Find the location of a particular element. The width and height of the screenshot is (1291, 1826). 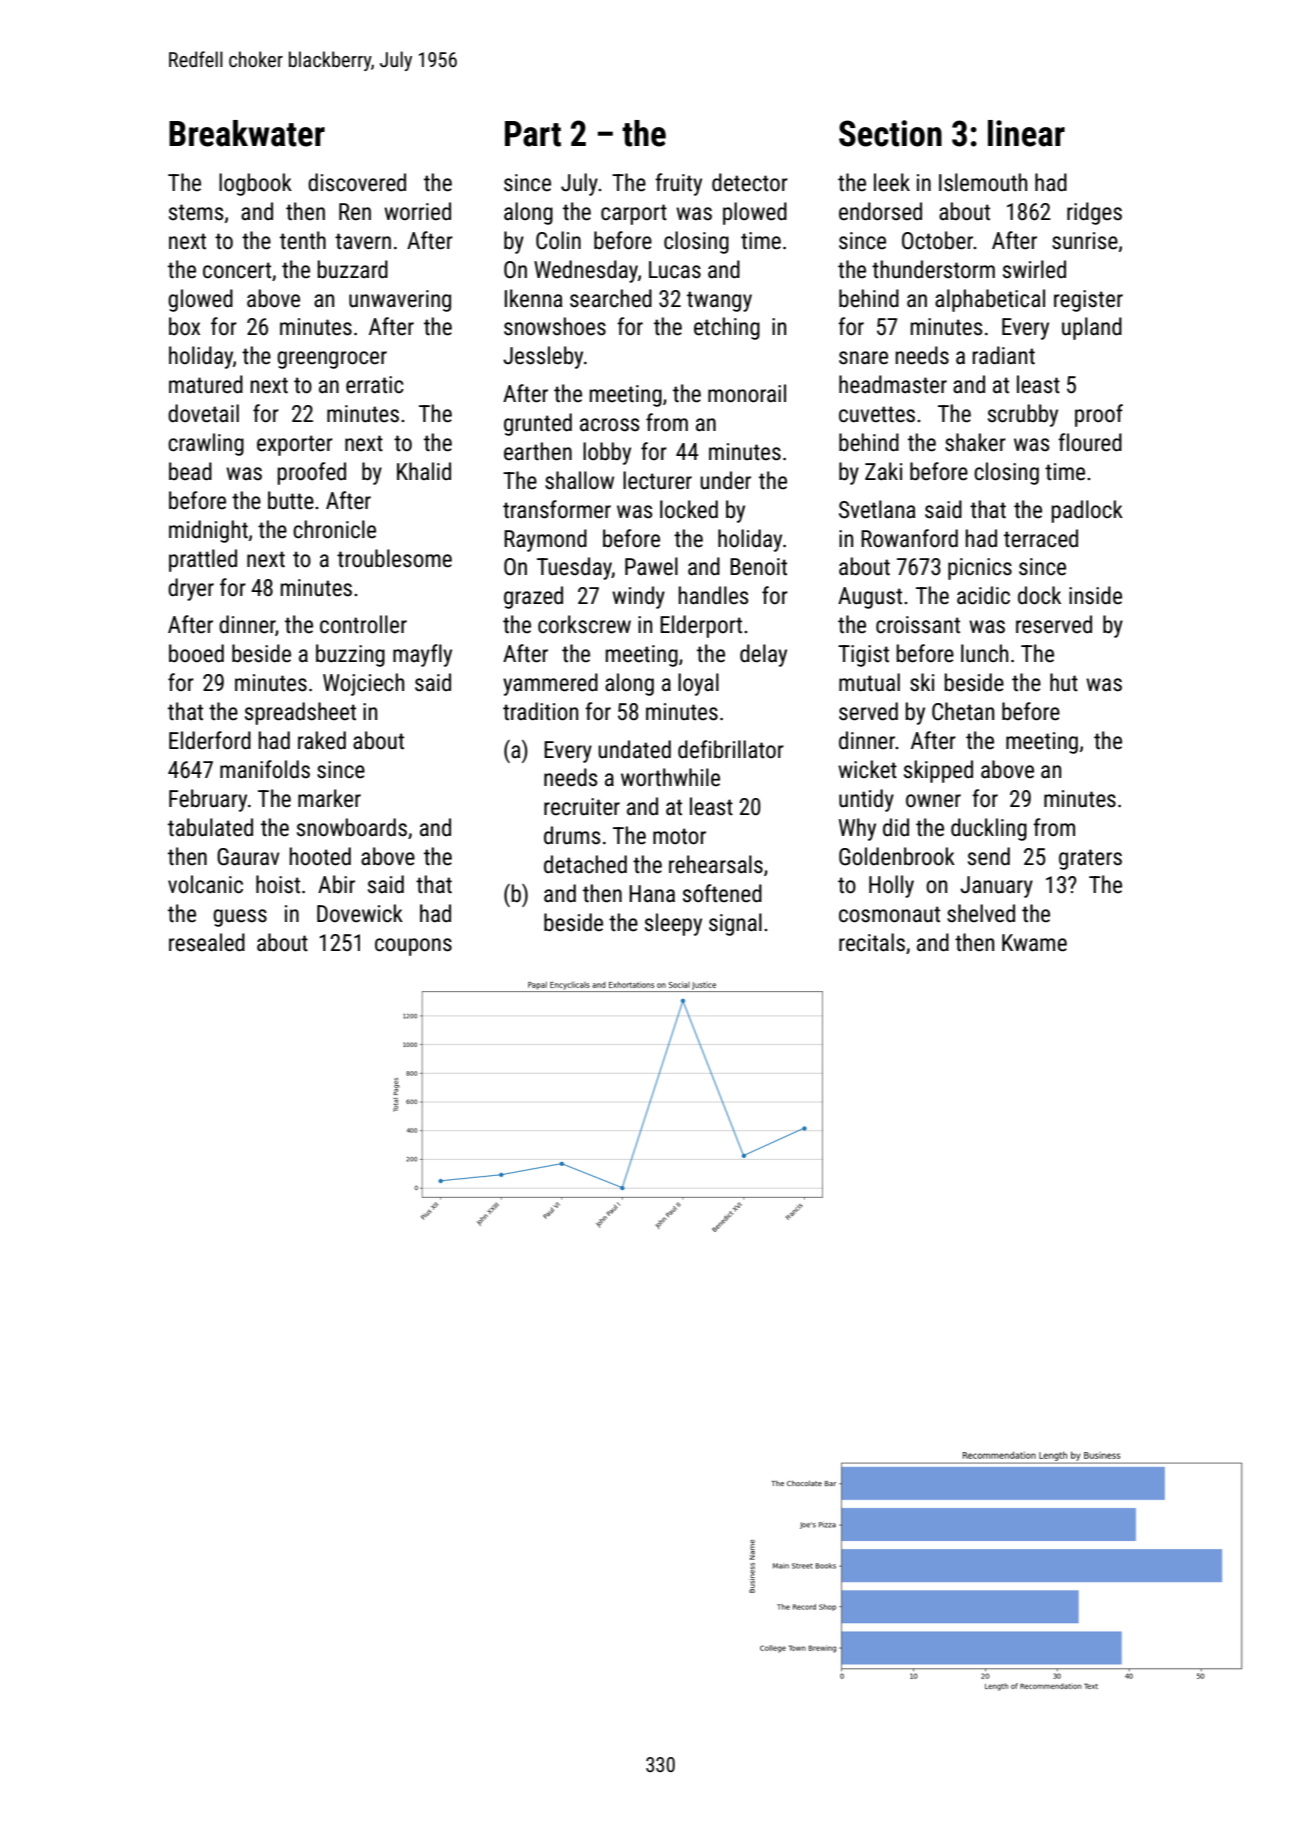

endorsed is located at coordinates (880, 211).
